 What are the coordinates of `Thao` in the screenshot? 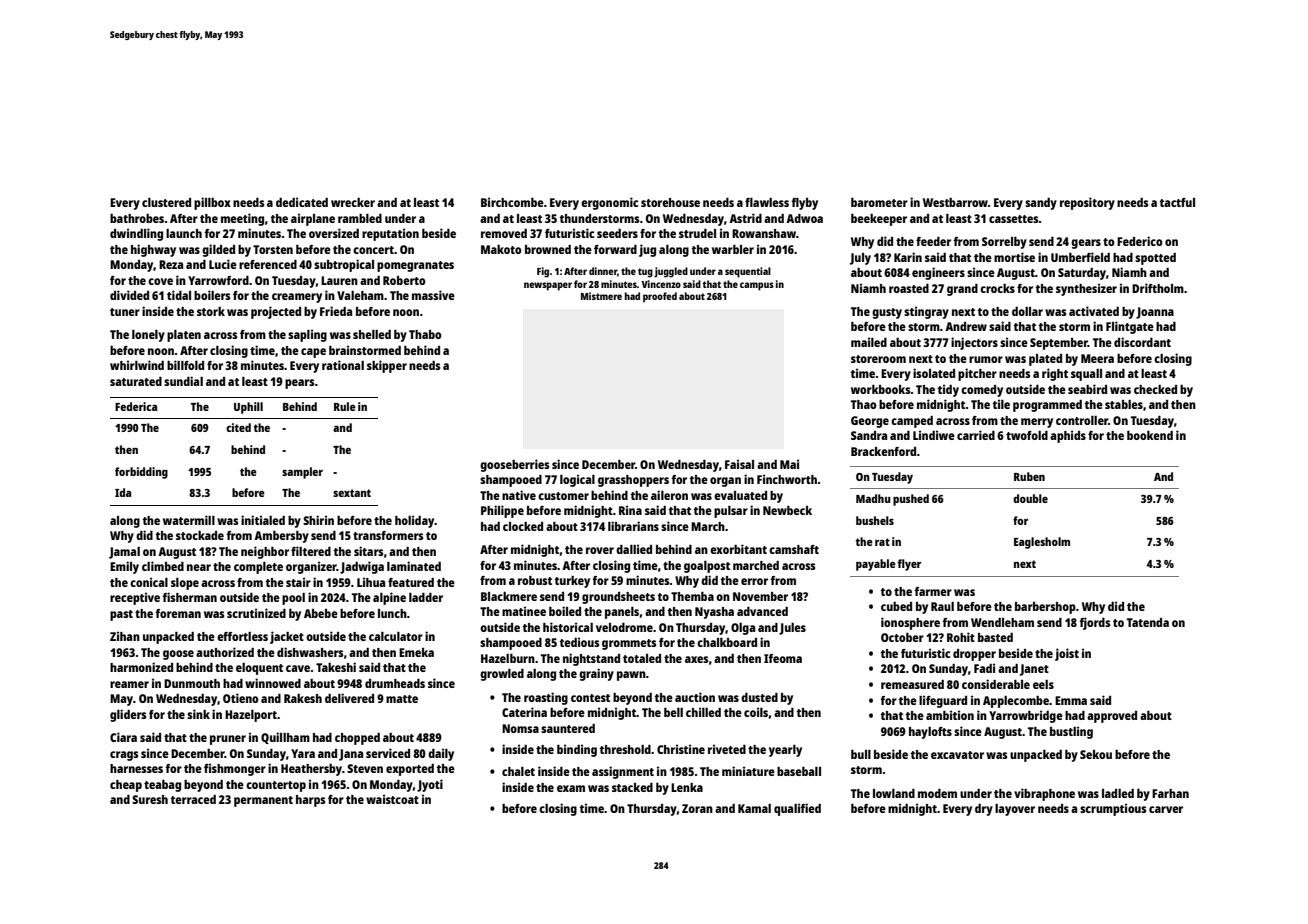 It's located at (864, 404).
